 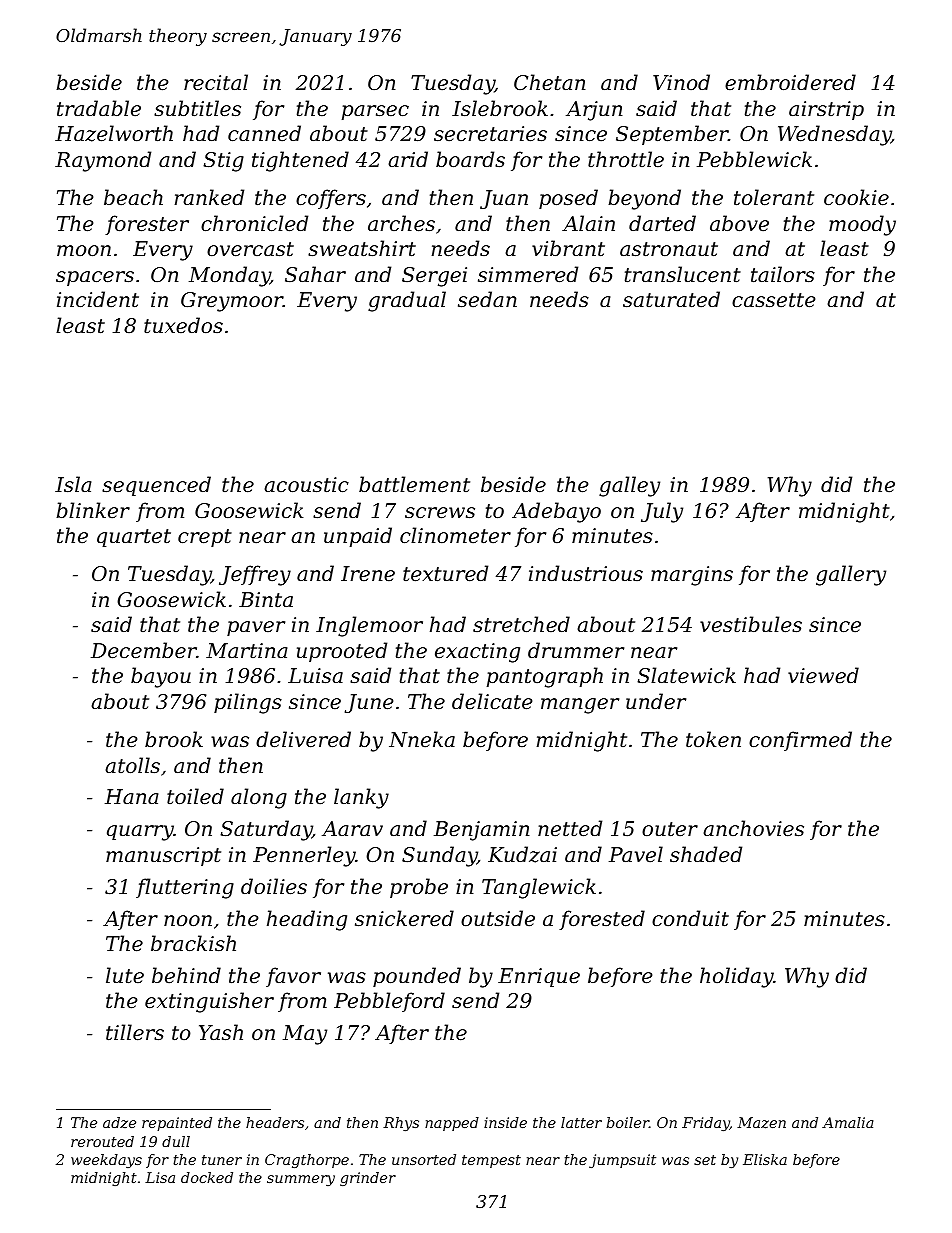 What do you see at coordinates (176, 1141) in the screenshot?
I see `dull` at bounding box center [176, 1141].
